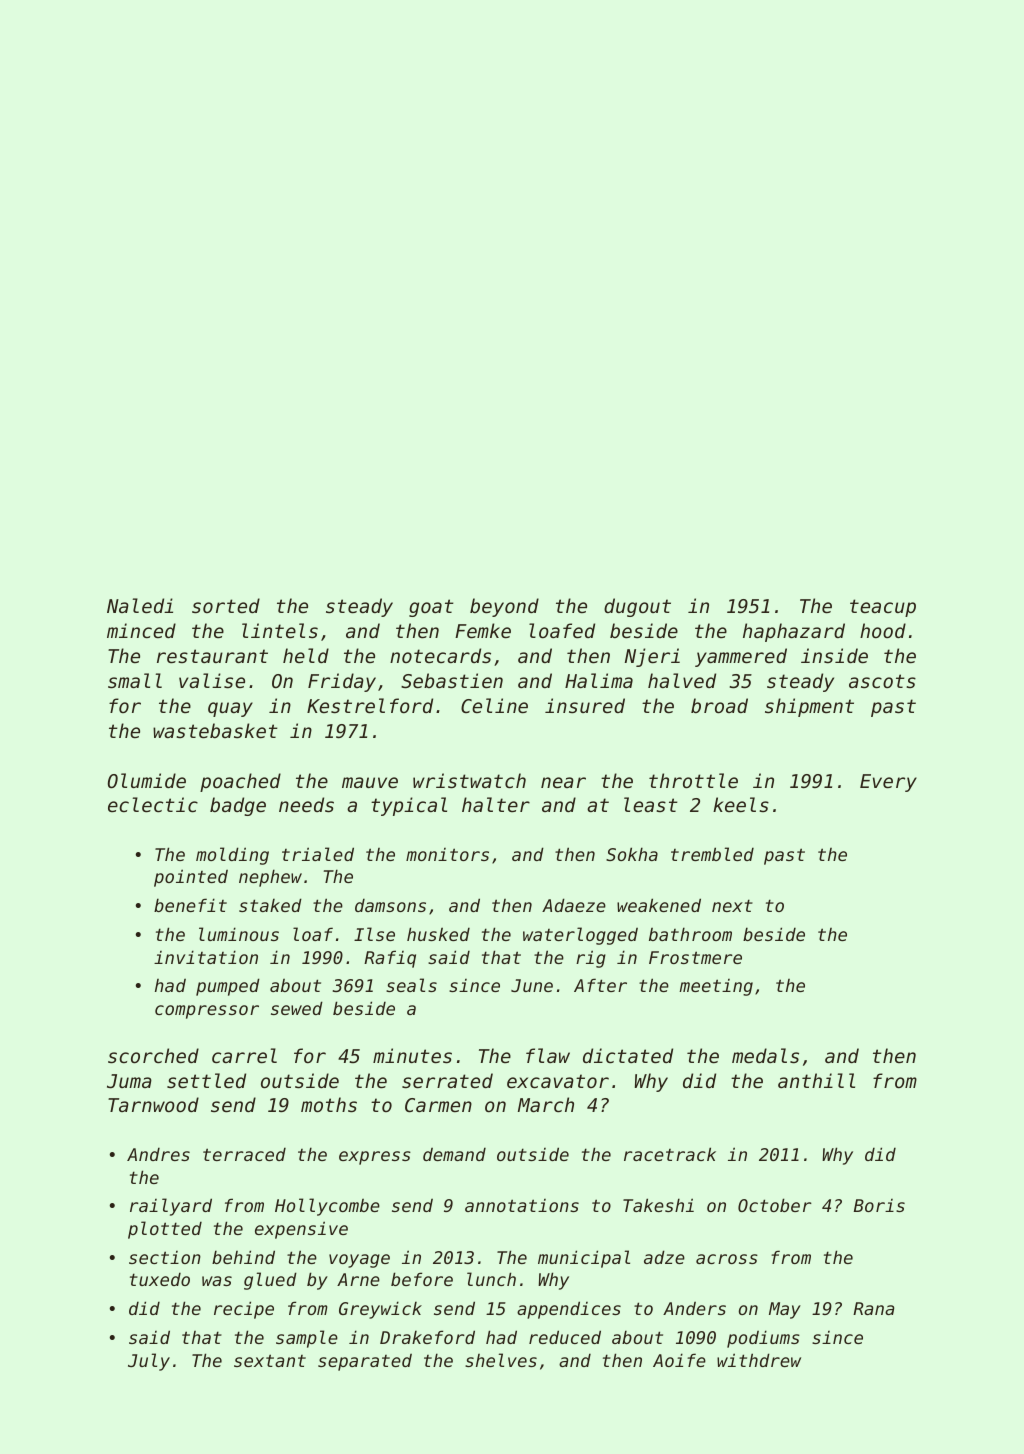  I want to click on trembled, so click(712, 854).
